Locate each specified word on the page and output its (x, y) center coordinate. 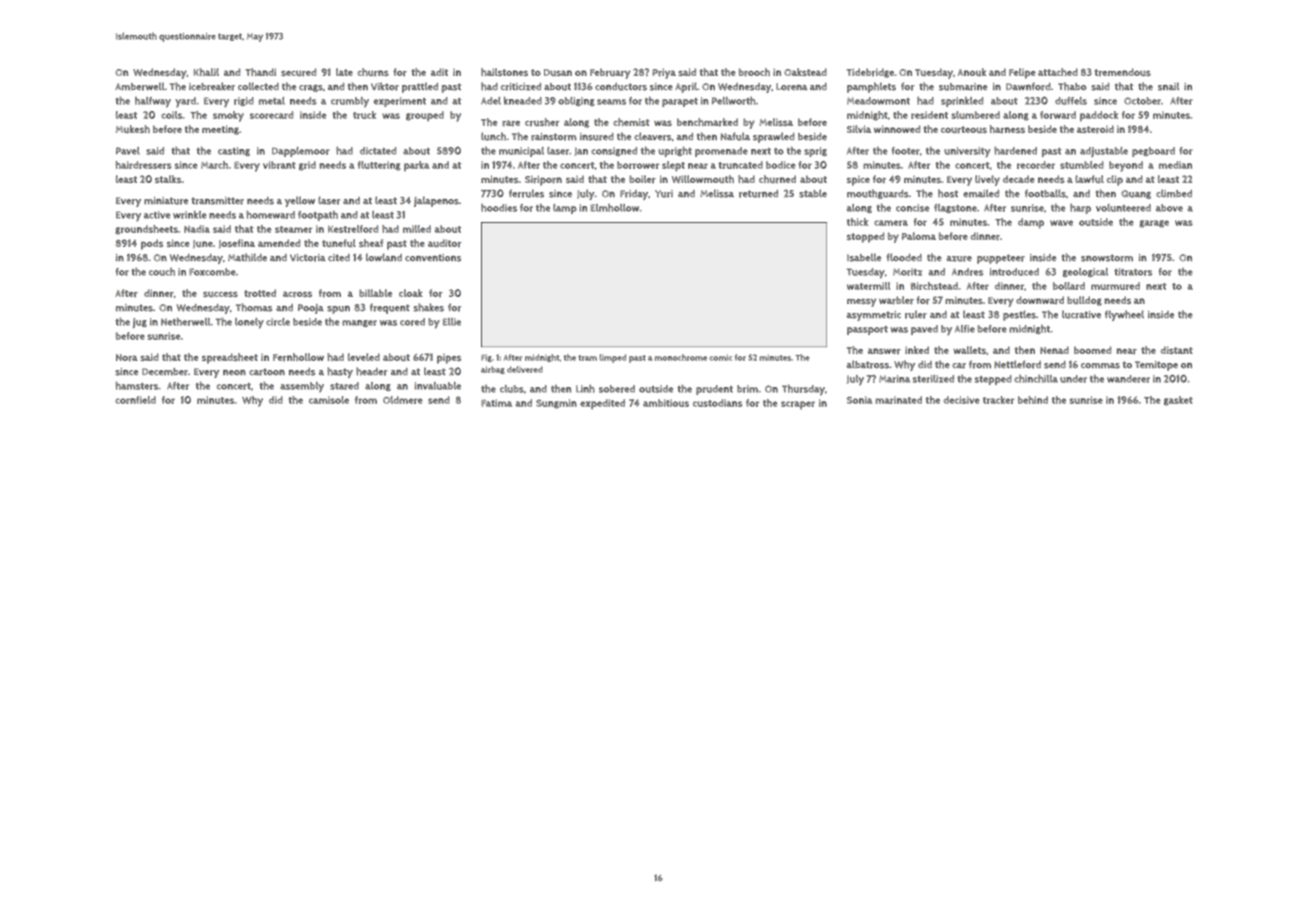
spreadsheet (230, 358)
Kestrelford (353, 229)
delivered (525, 369)
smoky (228, 116)
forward (1058, 115)
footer (906, 151)
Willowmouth (703, 179)
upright (675, 152)
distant (1177, 350)
